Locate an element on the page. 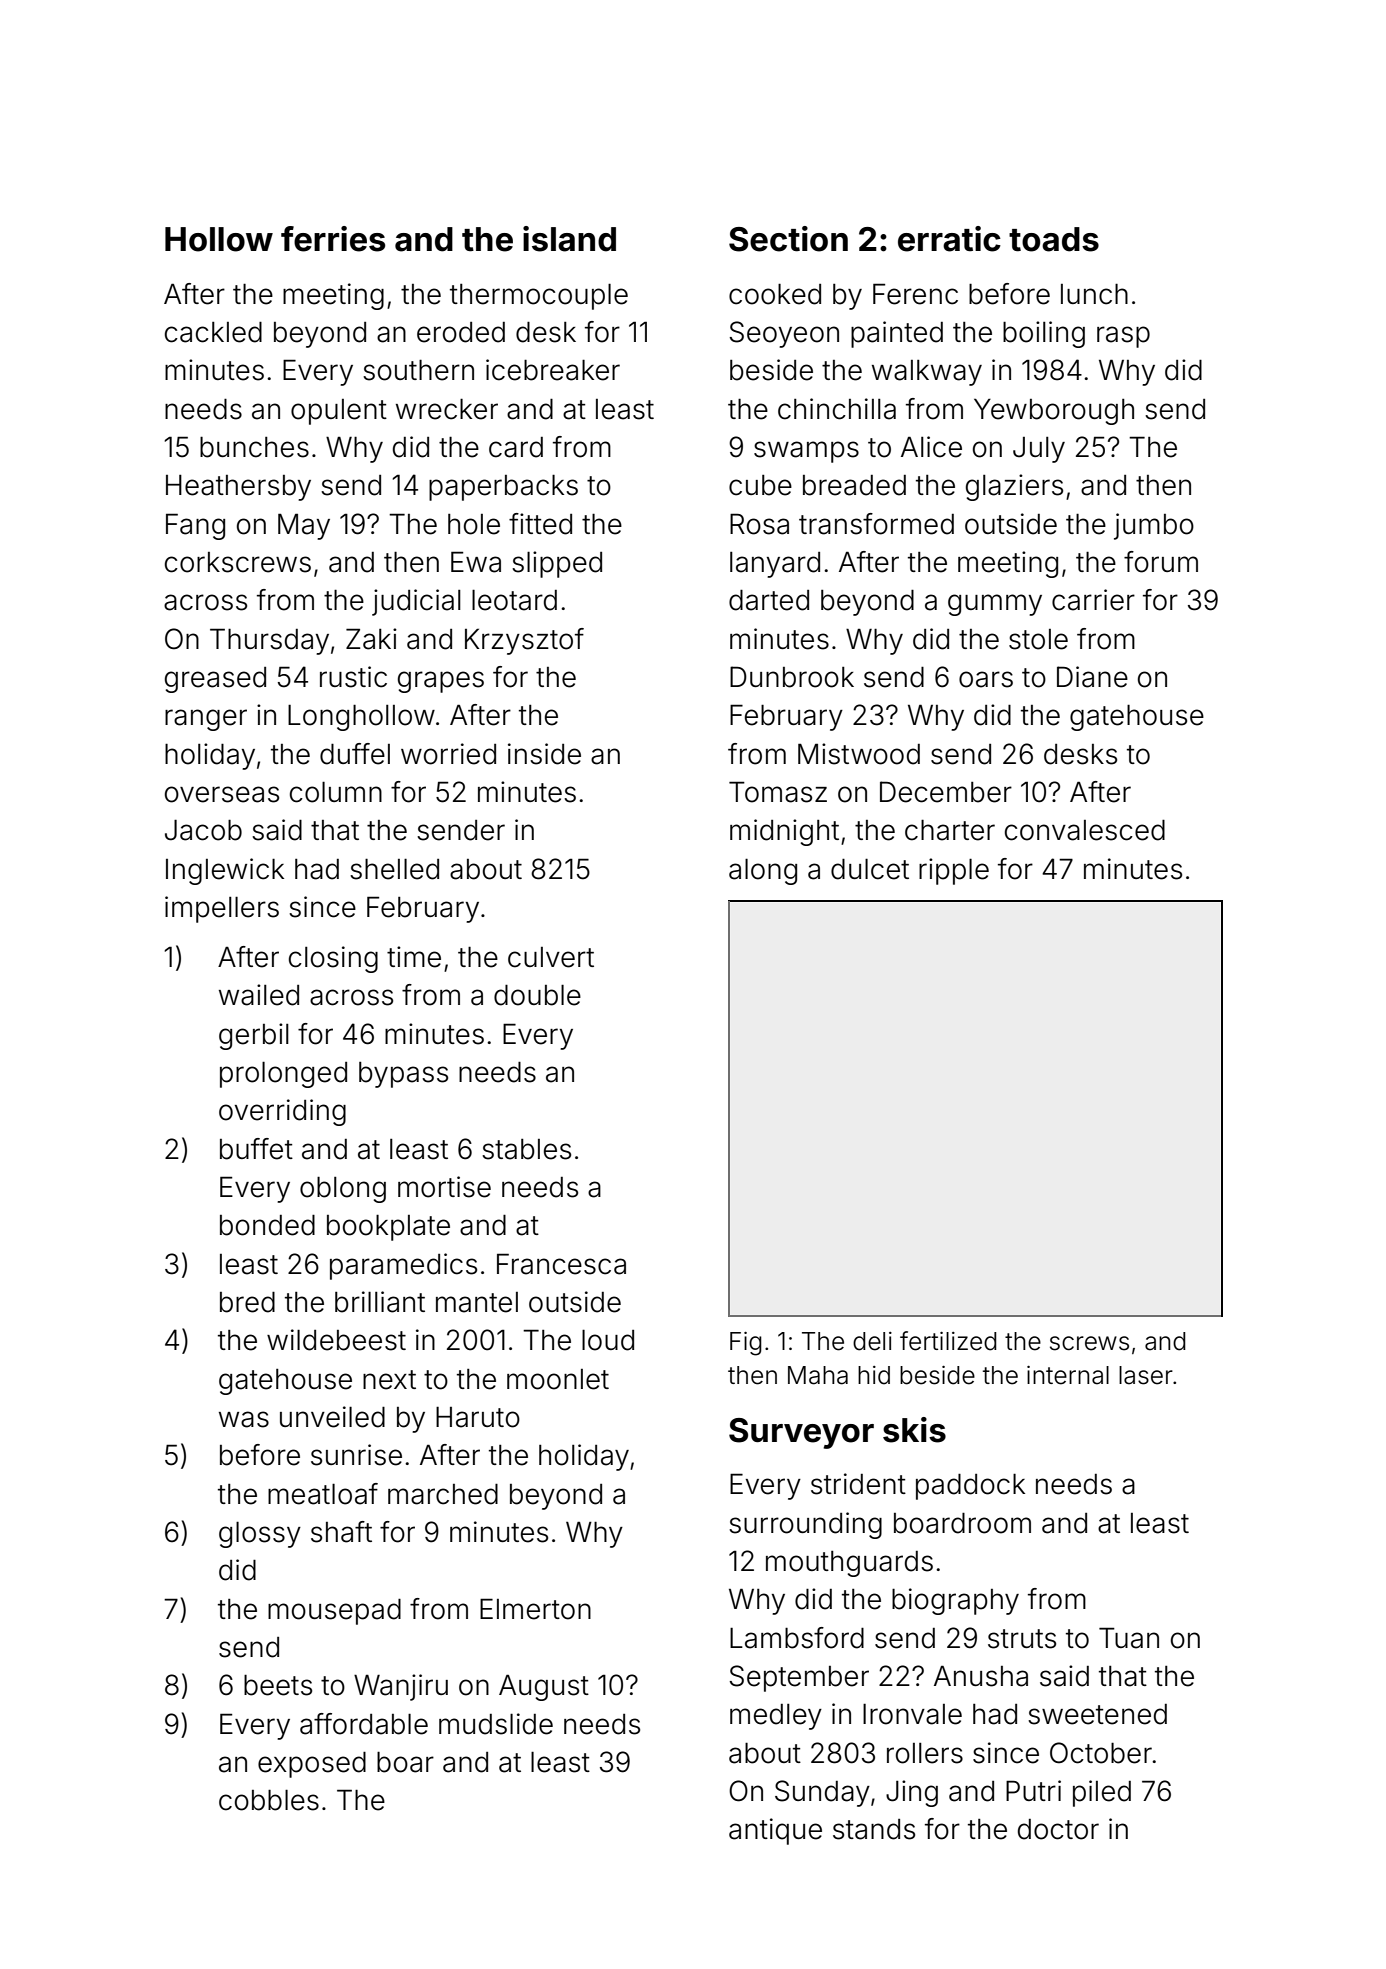 The image size is (1386, 1969). carrier is located at coordinates (1093, 600).
